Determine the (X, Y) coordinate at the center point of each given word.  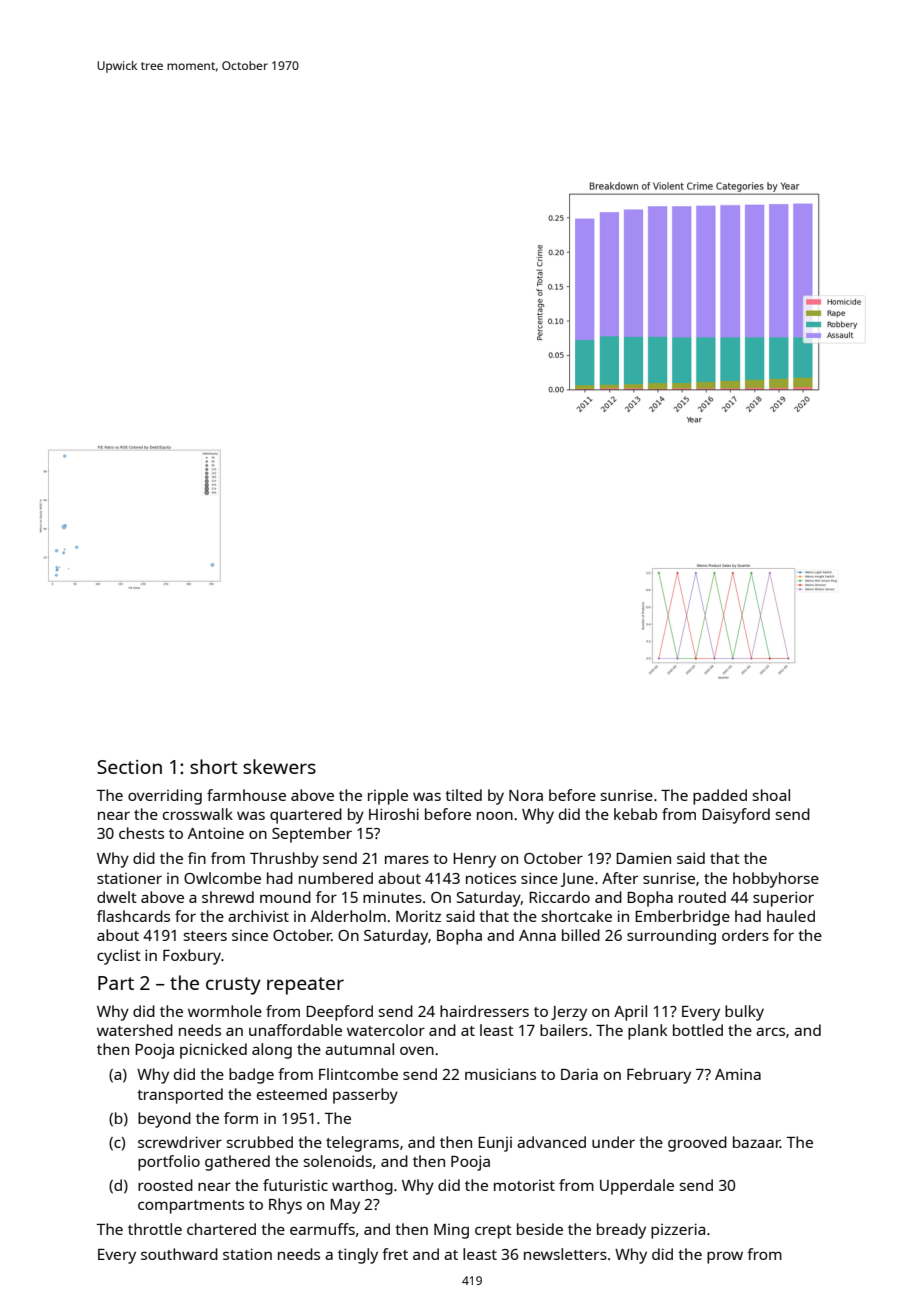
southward (179, 1254)
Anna (537, 935)
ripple (388, 797)
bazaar (756, 1142)
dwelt (117, 897)
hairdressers (484, 1011)
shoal (771, 795)
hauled (791, 916)
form (241, 1118)
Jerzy (569, 1013)
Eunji (495, 1144)
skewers (279, 766)
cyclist (119, 957)
